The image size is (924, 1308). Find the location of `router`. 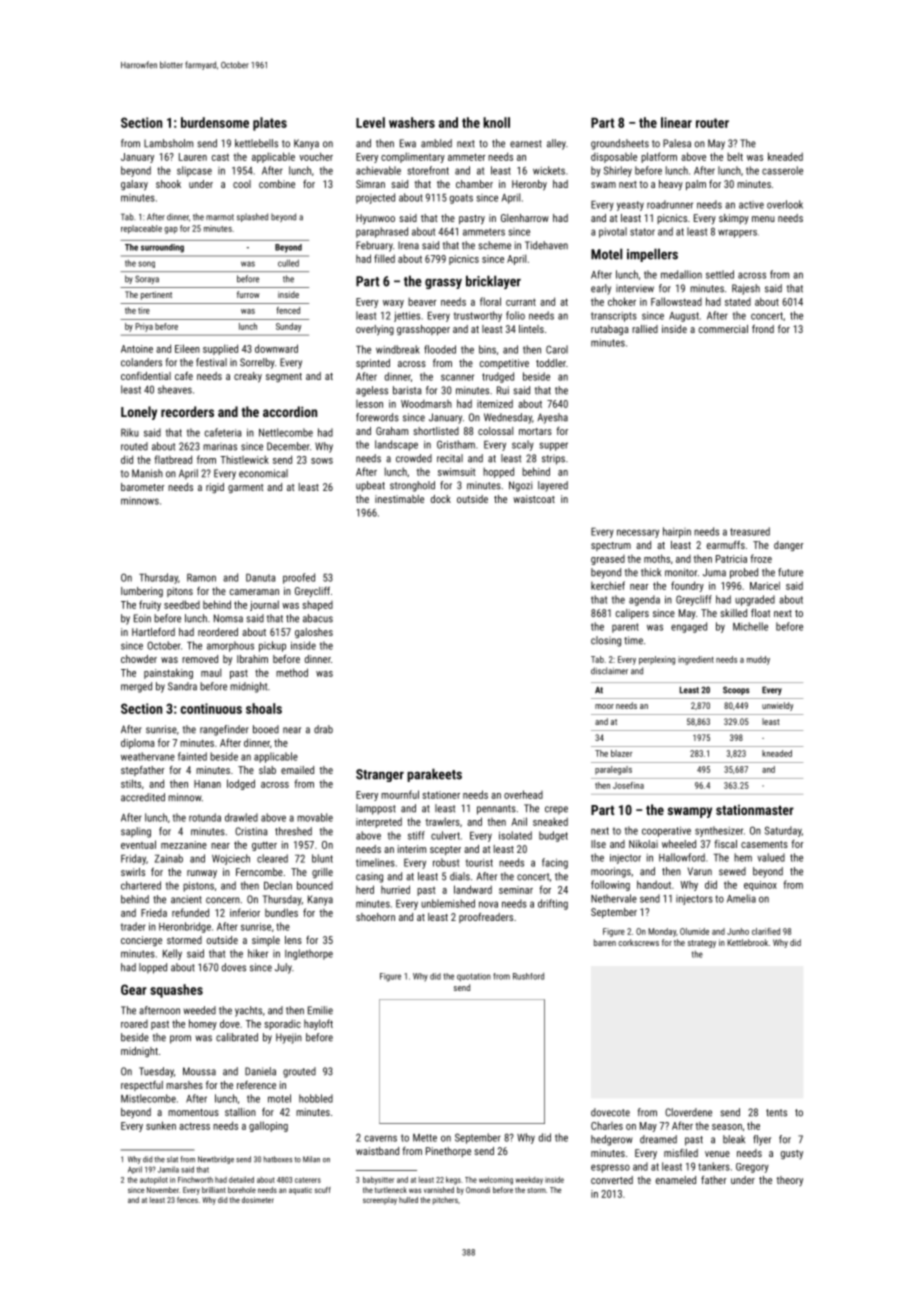

router is located at coordinates (712, 123).
